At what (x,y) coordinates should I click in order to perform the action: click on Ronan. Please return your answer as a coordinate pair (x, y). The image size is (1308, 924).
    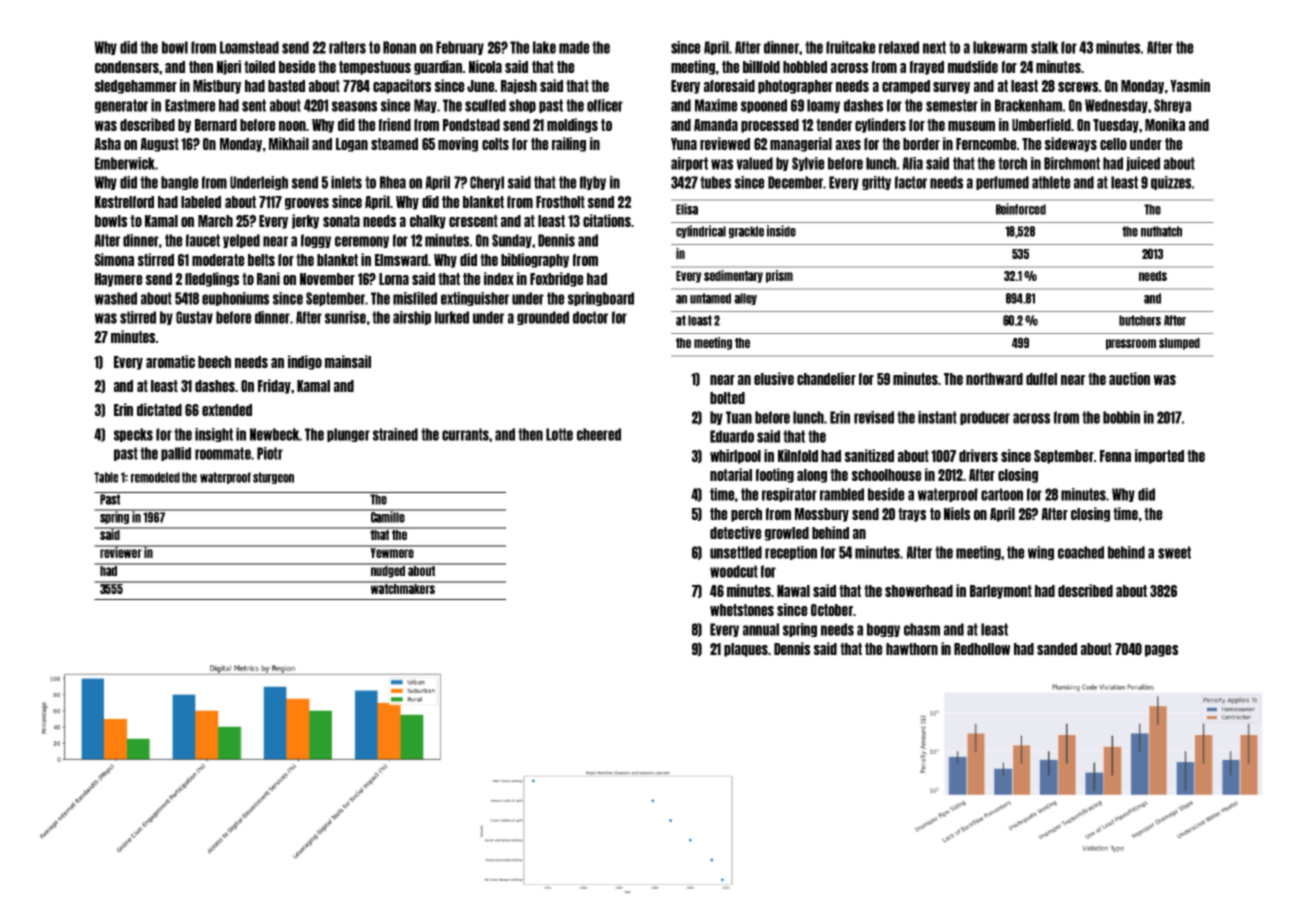
    Looking at the image, I should click on (399, 47).
